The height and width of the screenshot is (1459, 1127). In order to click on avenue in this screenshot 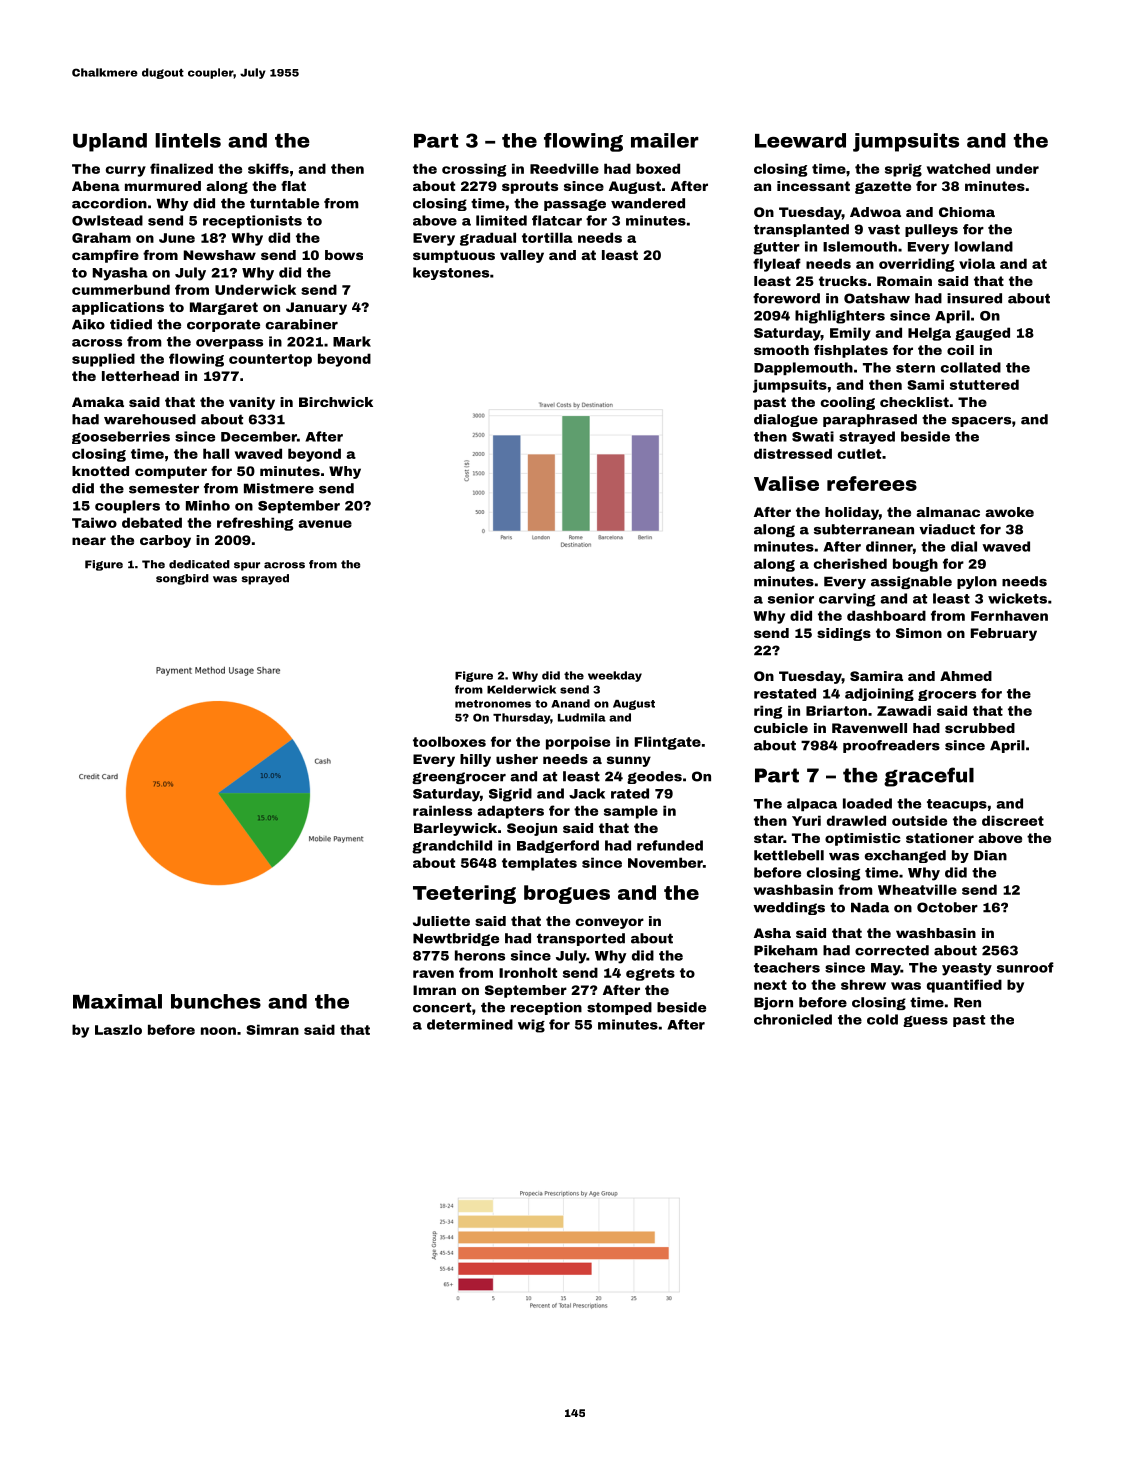, I will do `click(325, 524)`.
